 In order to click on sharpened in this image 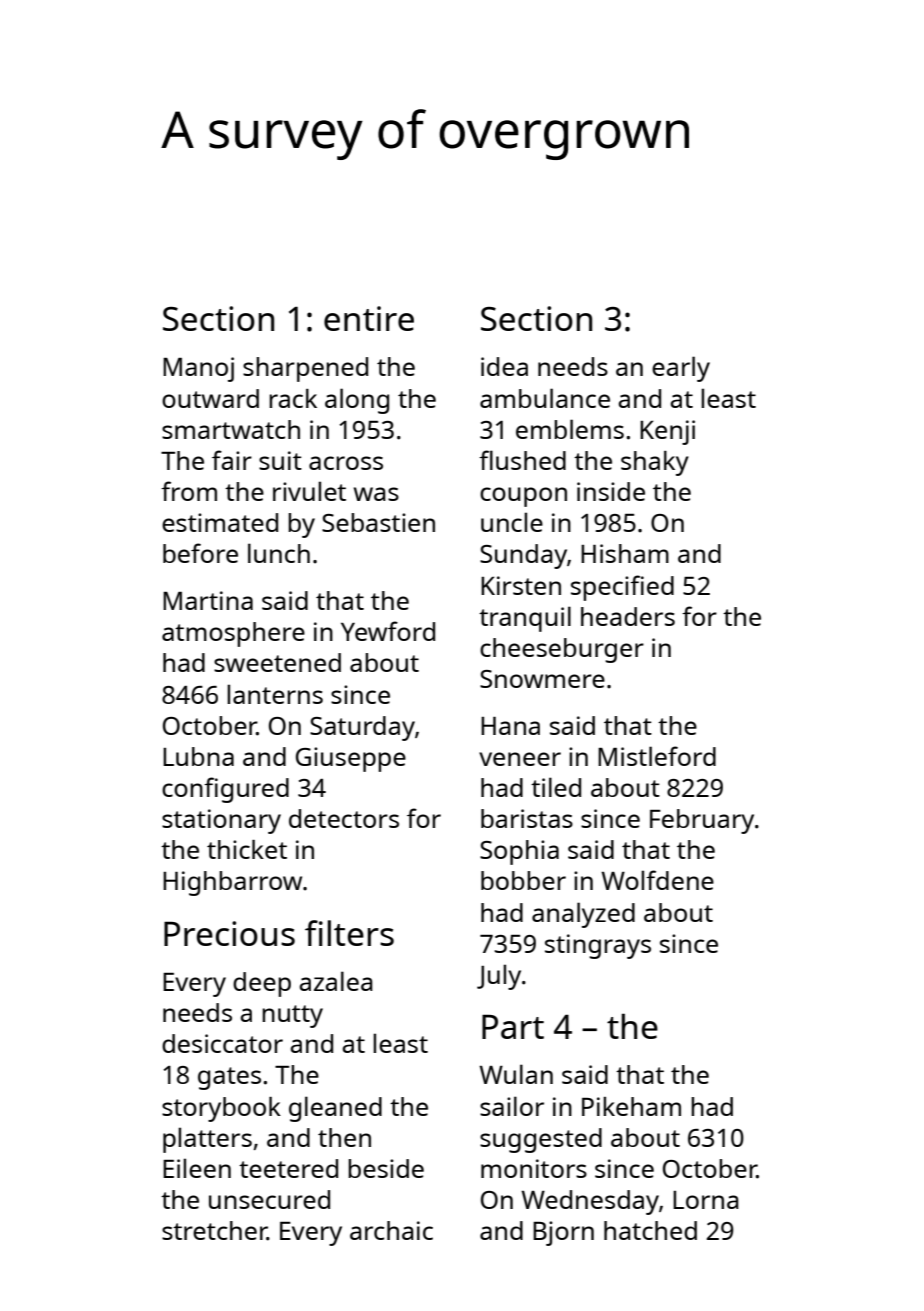, I will do `click(305, 369)`.
